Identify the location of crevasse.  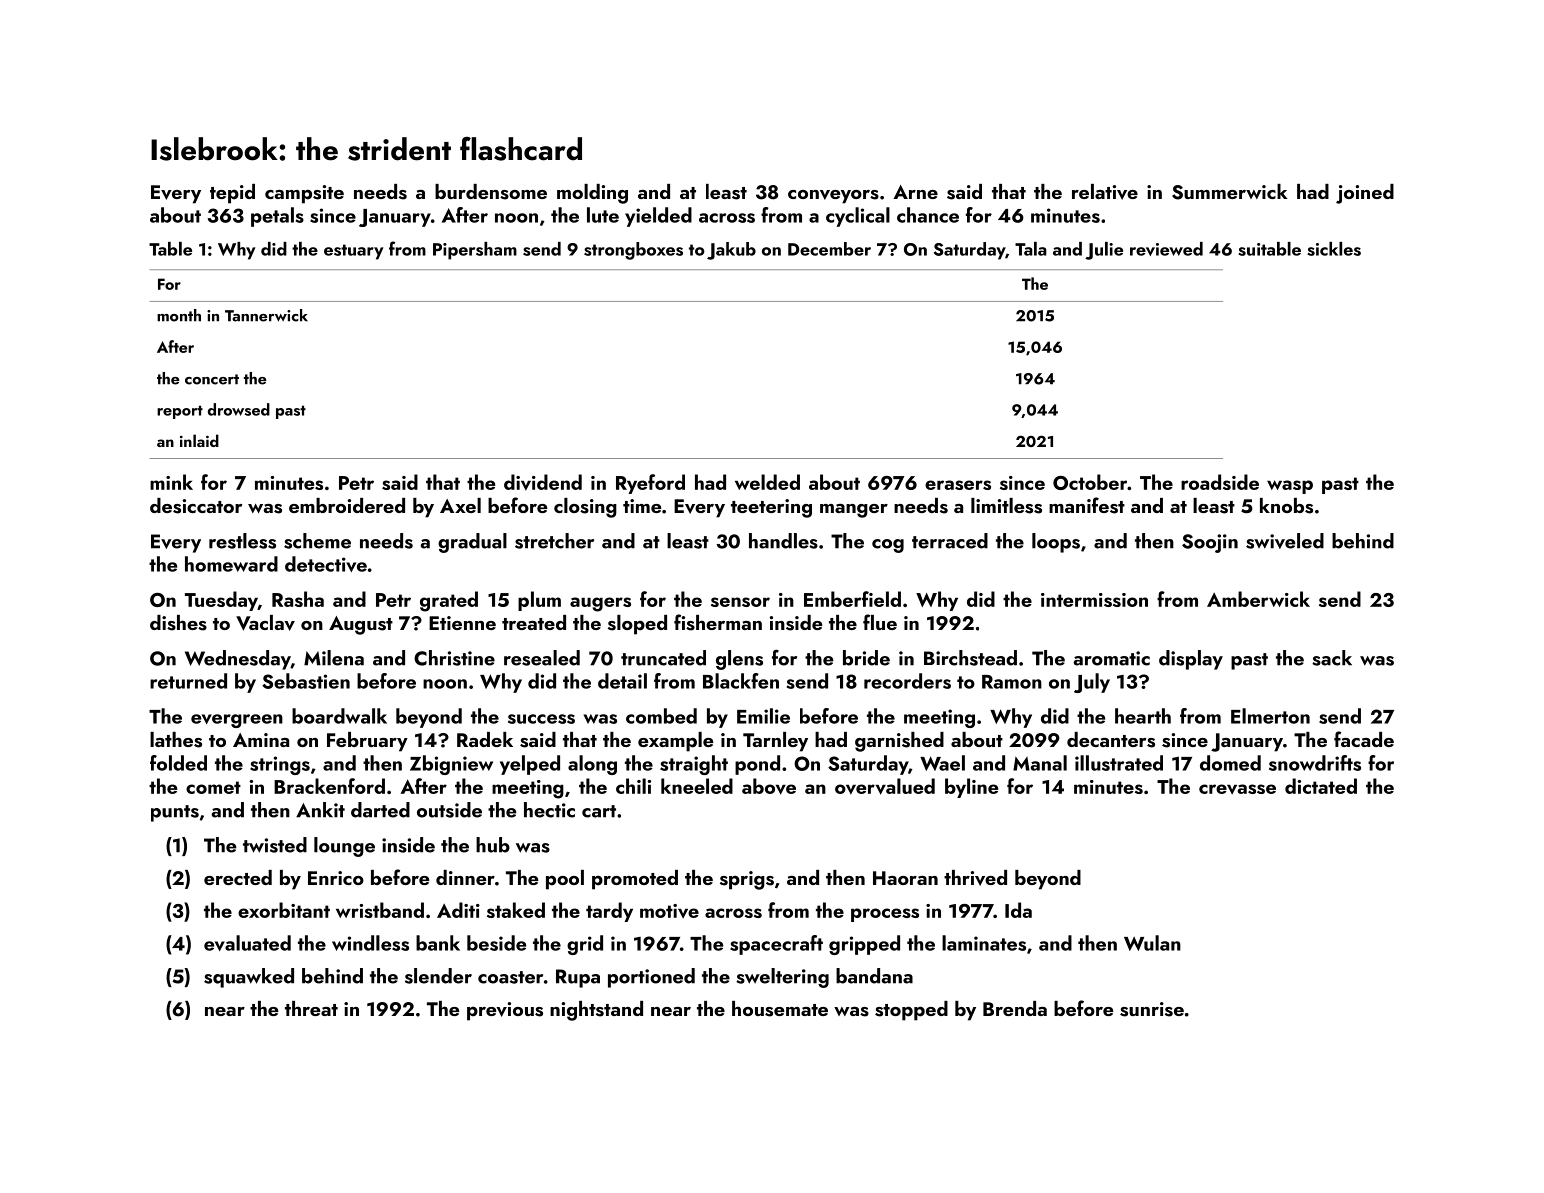
(1237, 789).
